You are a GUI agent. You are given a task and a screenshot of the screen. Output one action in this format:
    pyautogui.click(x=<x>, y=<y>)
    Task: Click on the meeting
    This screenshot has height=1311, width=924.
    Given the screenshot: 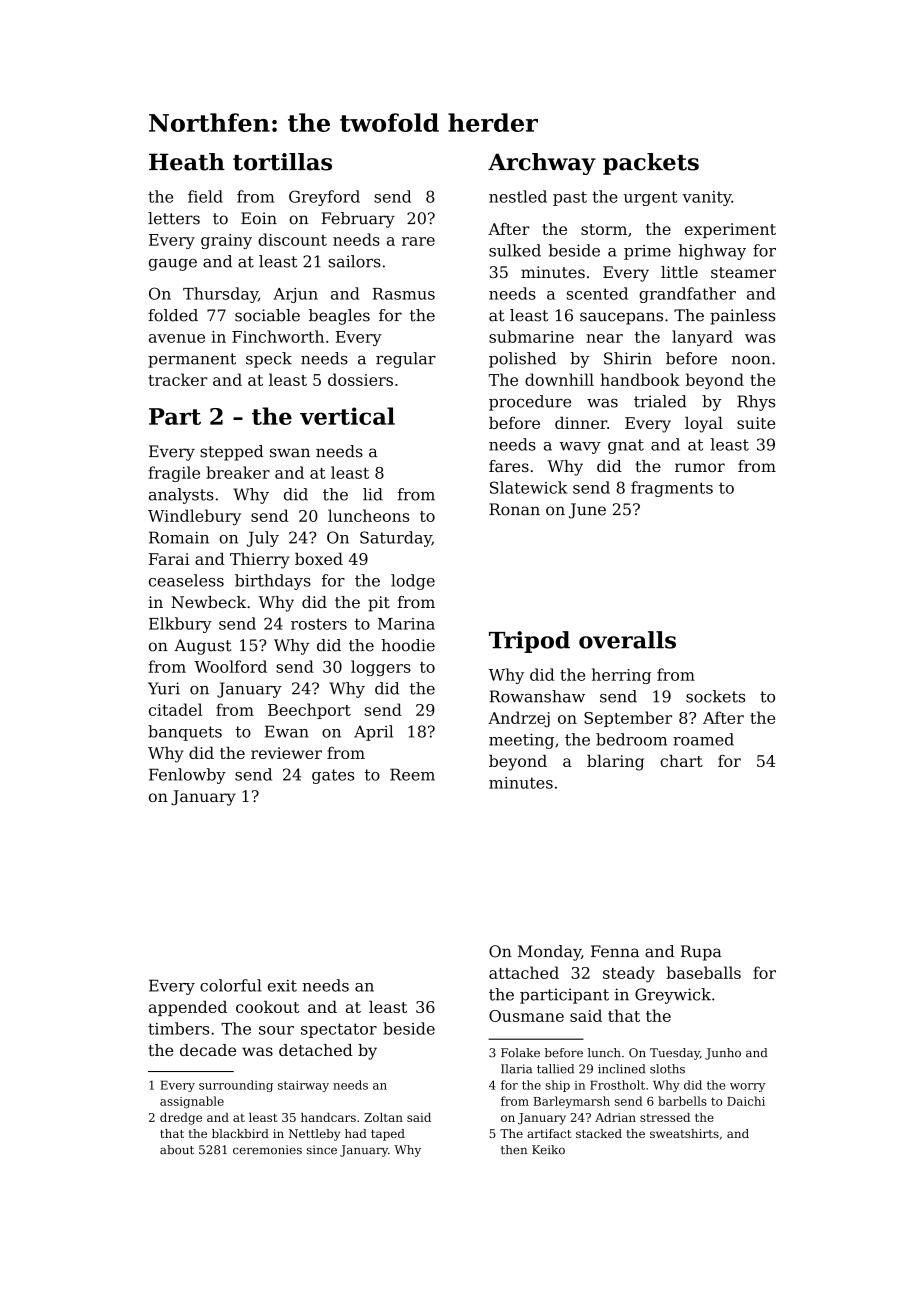 What is the action you would take?
    pyautogui.click(x=521, y=741)
